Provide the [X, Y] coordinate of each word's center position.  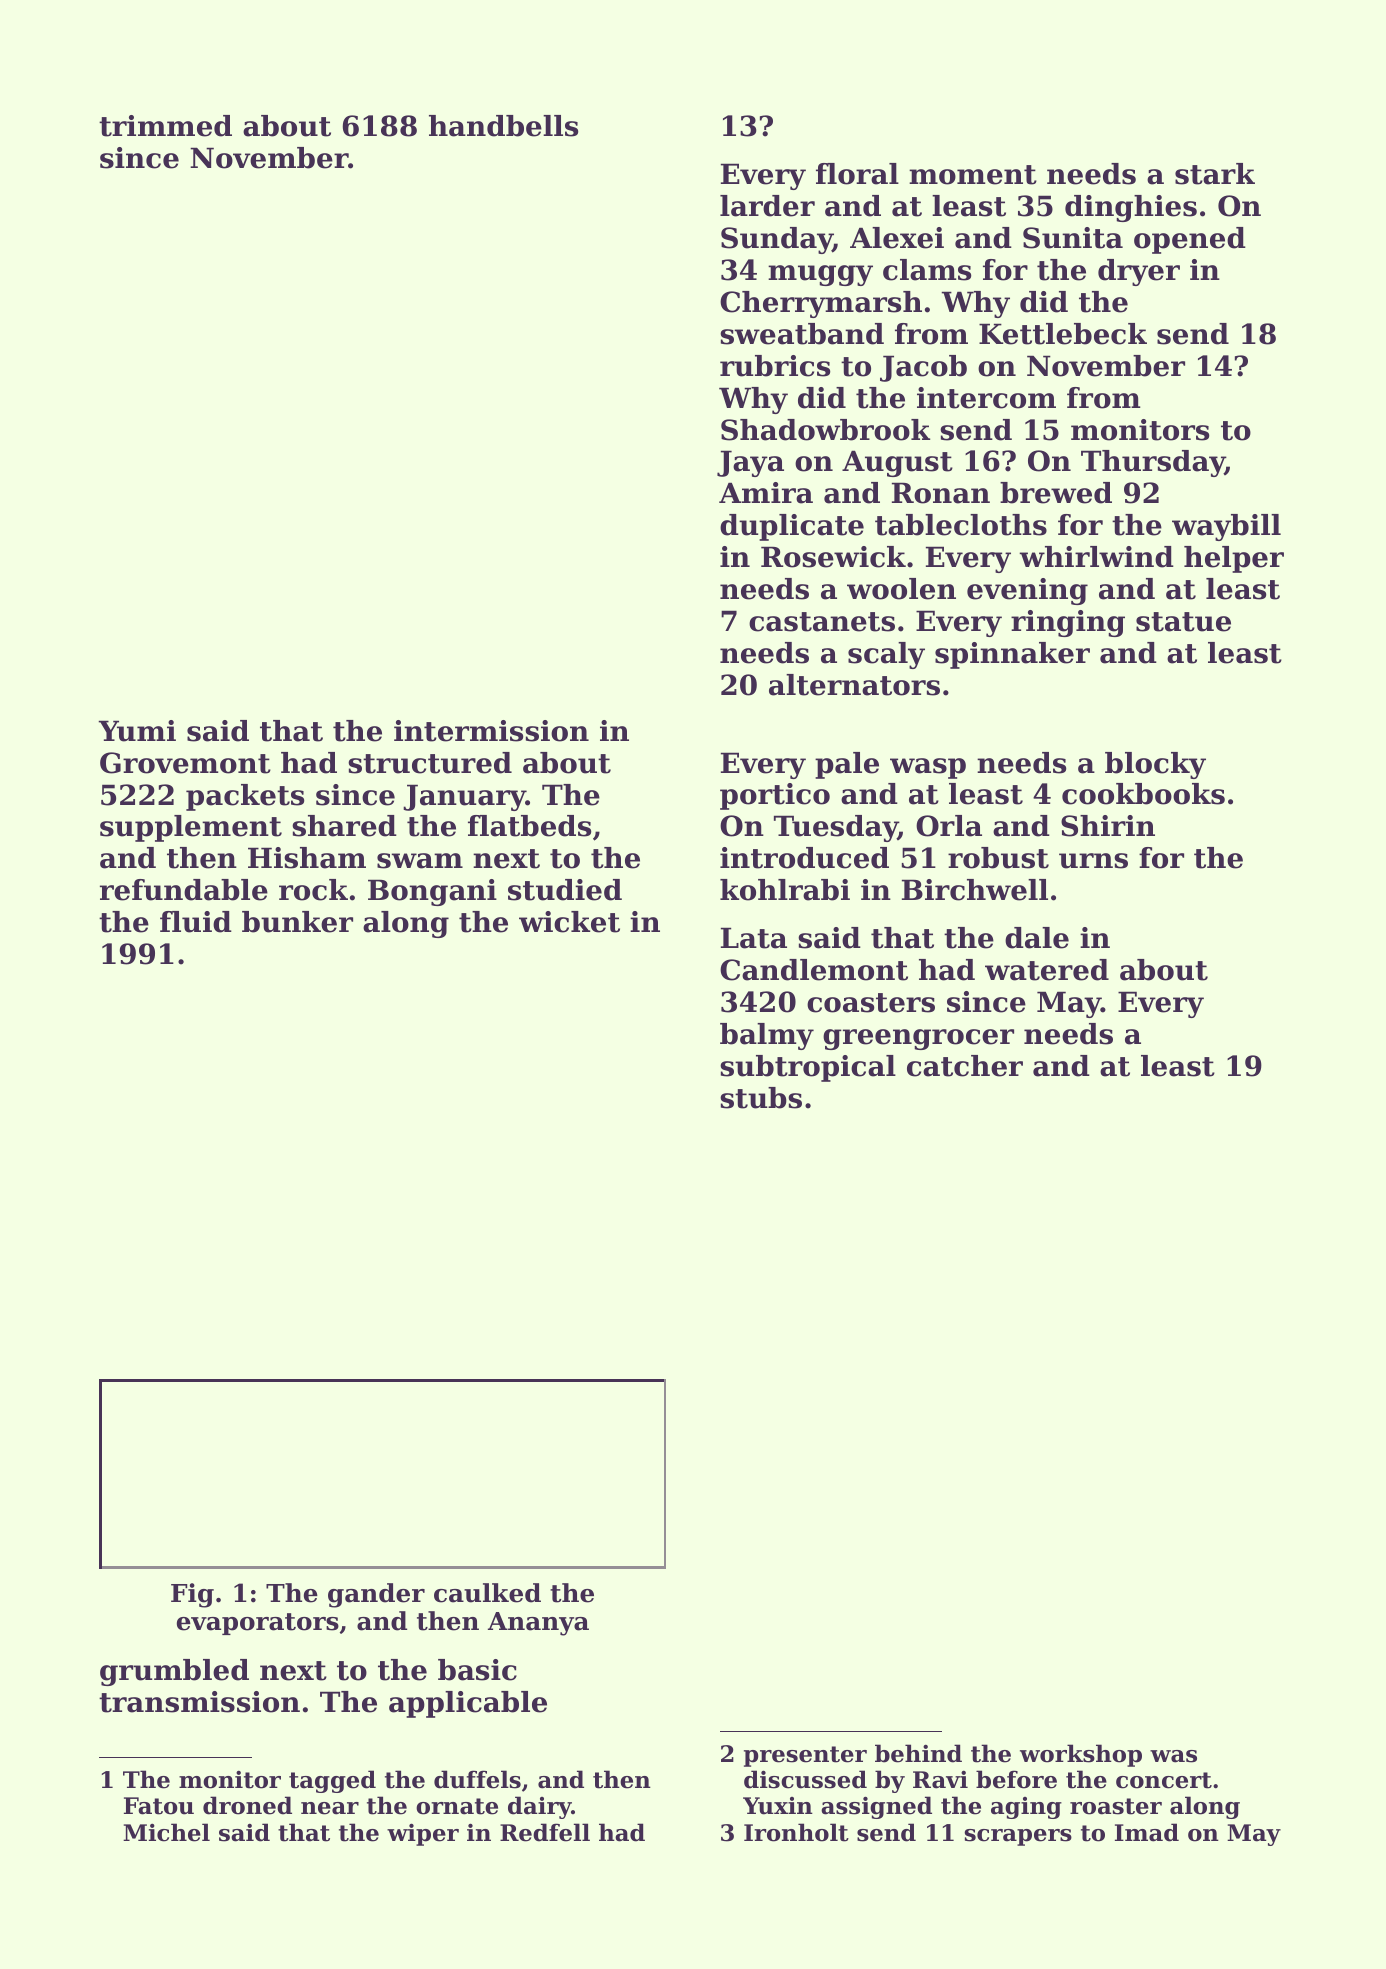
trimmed [165, 126]
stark [1215, 174]
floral [857, 174]
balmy [767, 1036]
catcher [965, 1066]
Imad [1147, 1832]
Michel [166, 1832]
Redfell [545, 1832]
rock [313, 890]
